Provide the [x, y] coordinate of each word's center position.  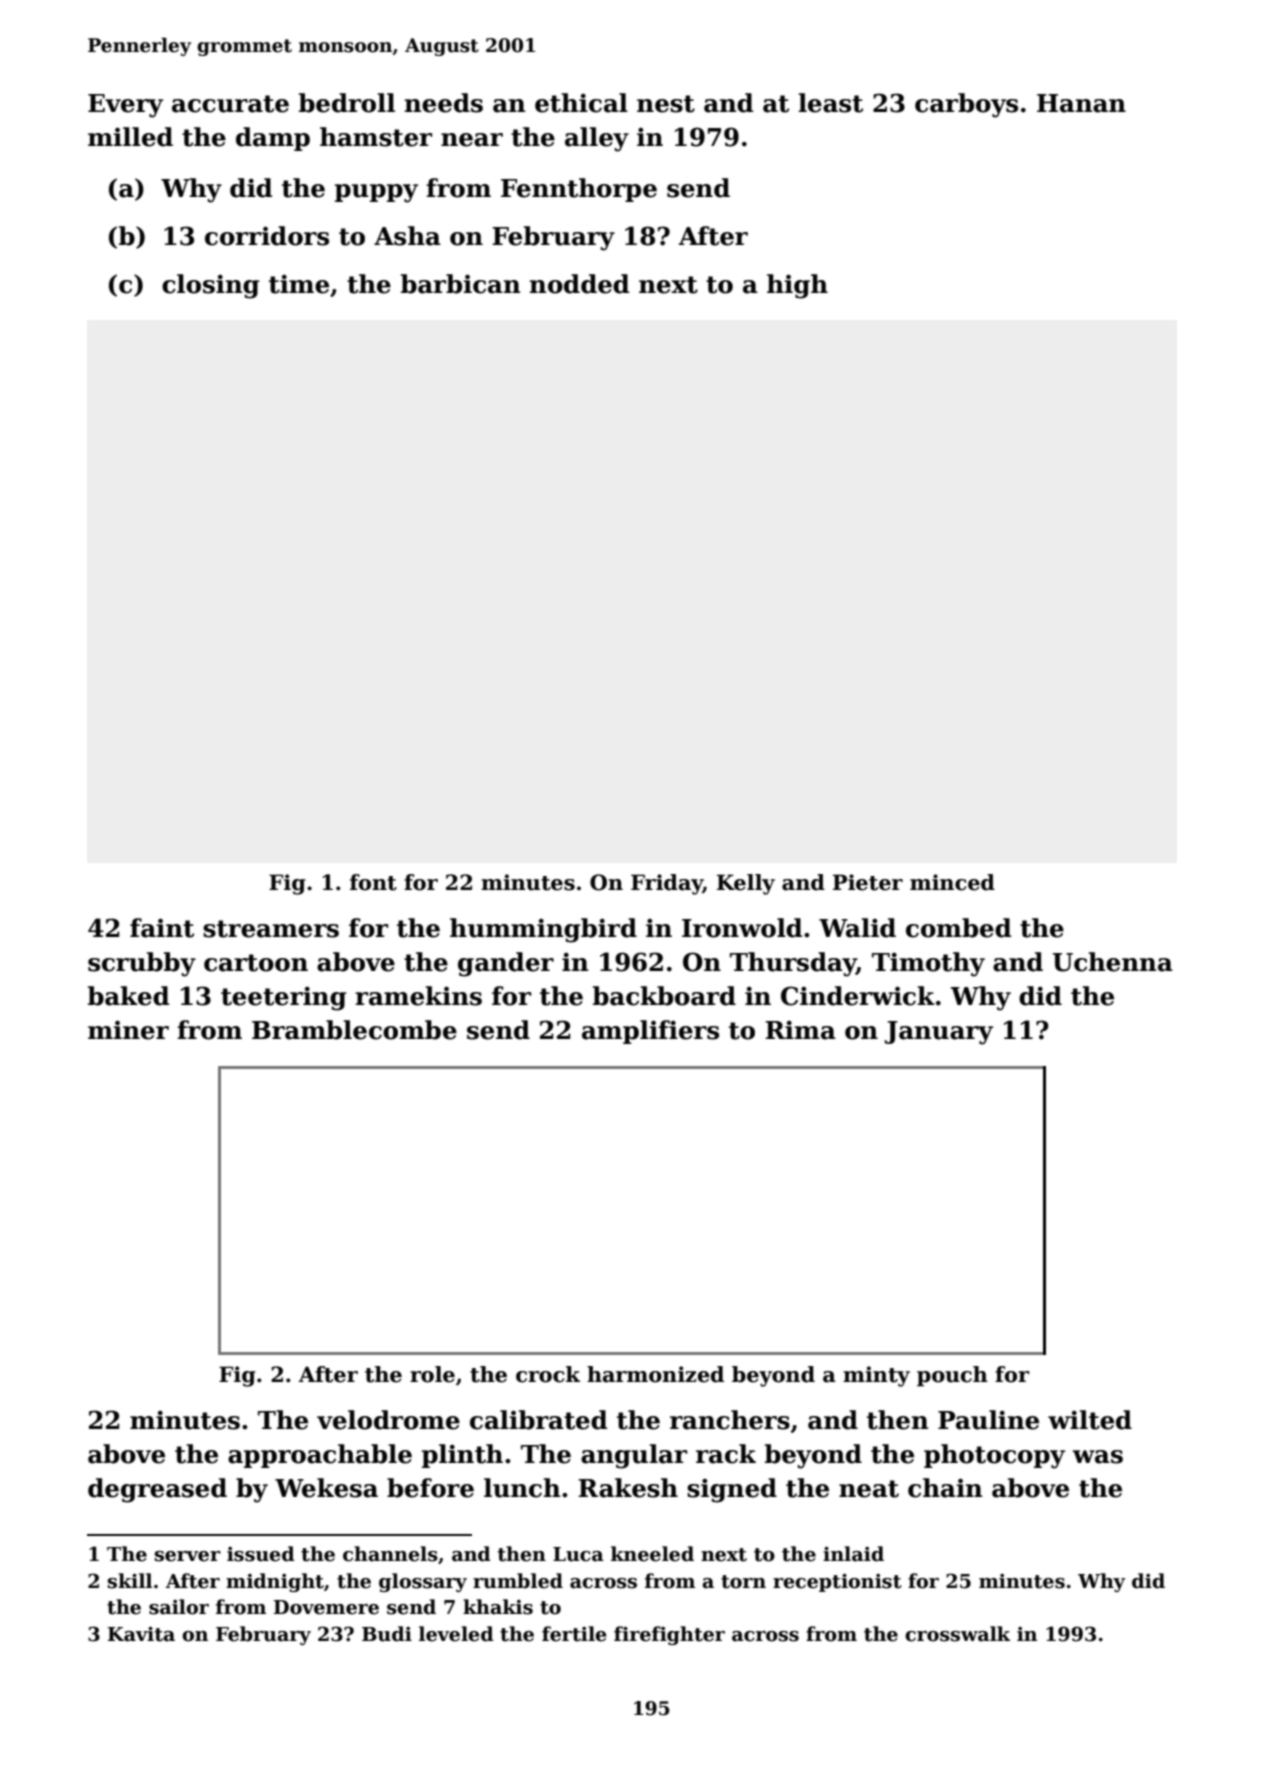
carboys [966, 105]
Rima [800, 1030]
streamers [271, 929]
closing [210, 286]
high [797, 286]
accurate [230, 104]
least [830, 103]
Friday [667, 884]
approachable [320, 1456]
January [939, 1033]
